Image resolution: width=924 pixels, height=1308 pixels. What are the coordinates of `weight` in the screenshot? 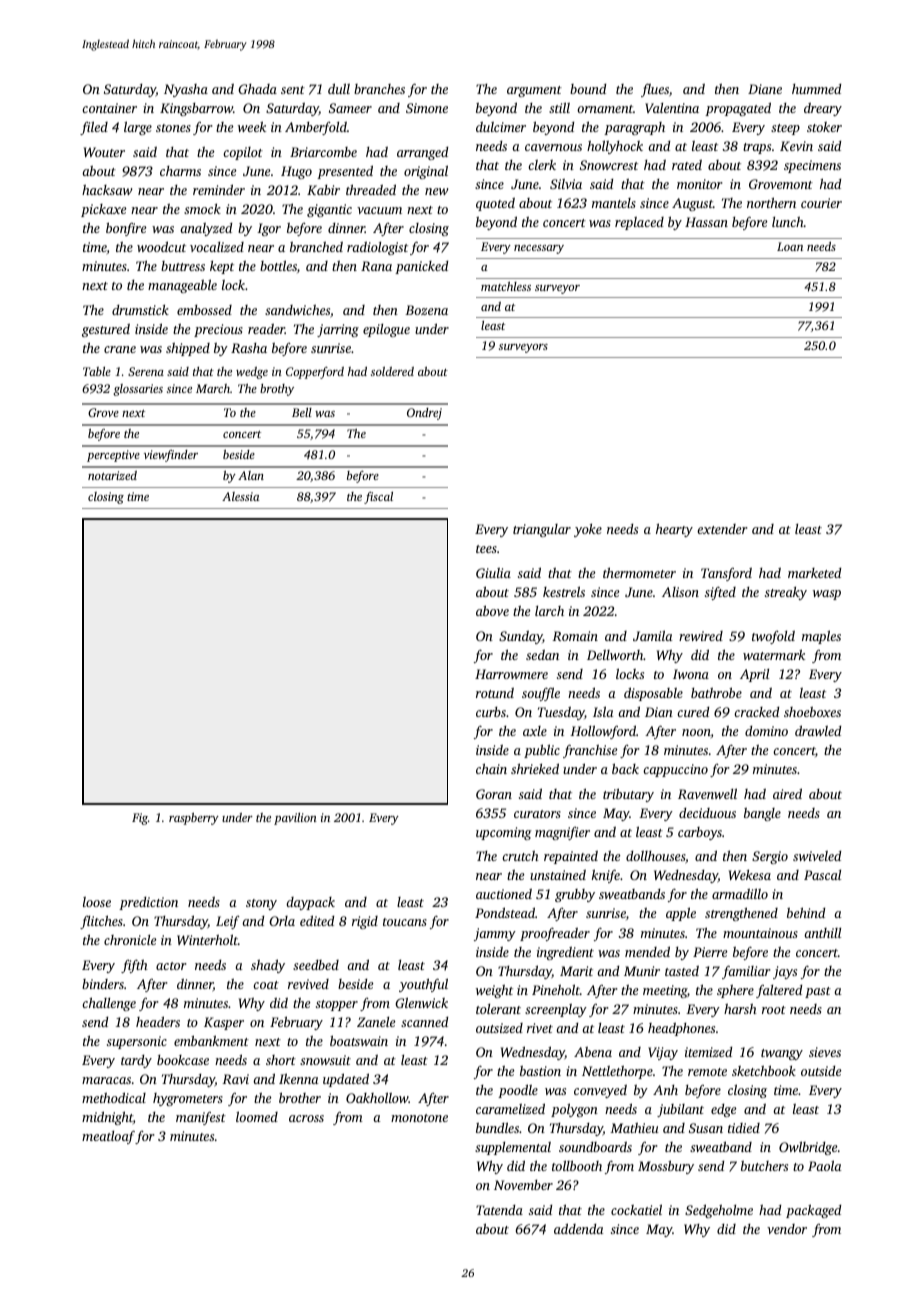 It's located at (494, 991).
